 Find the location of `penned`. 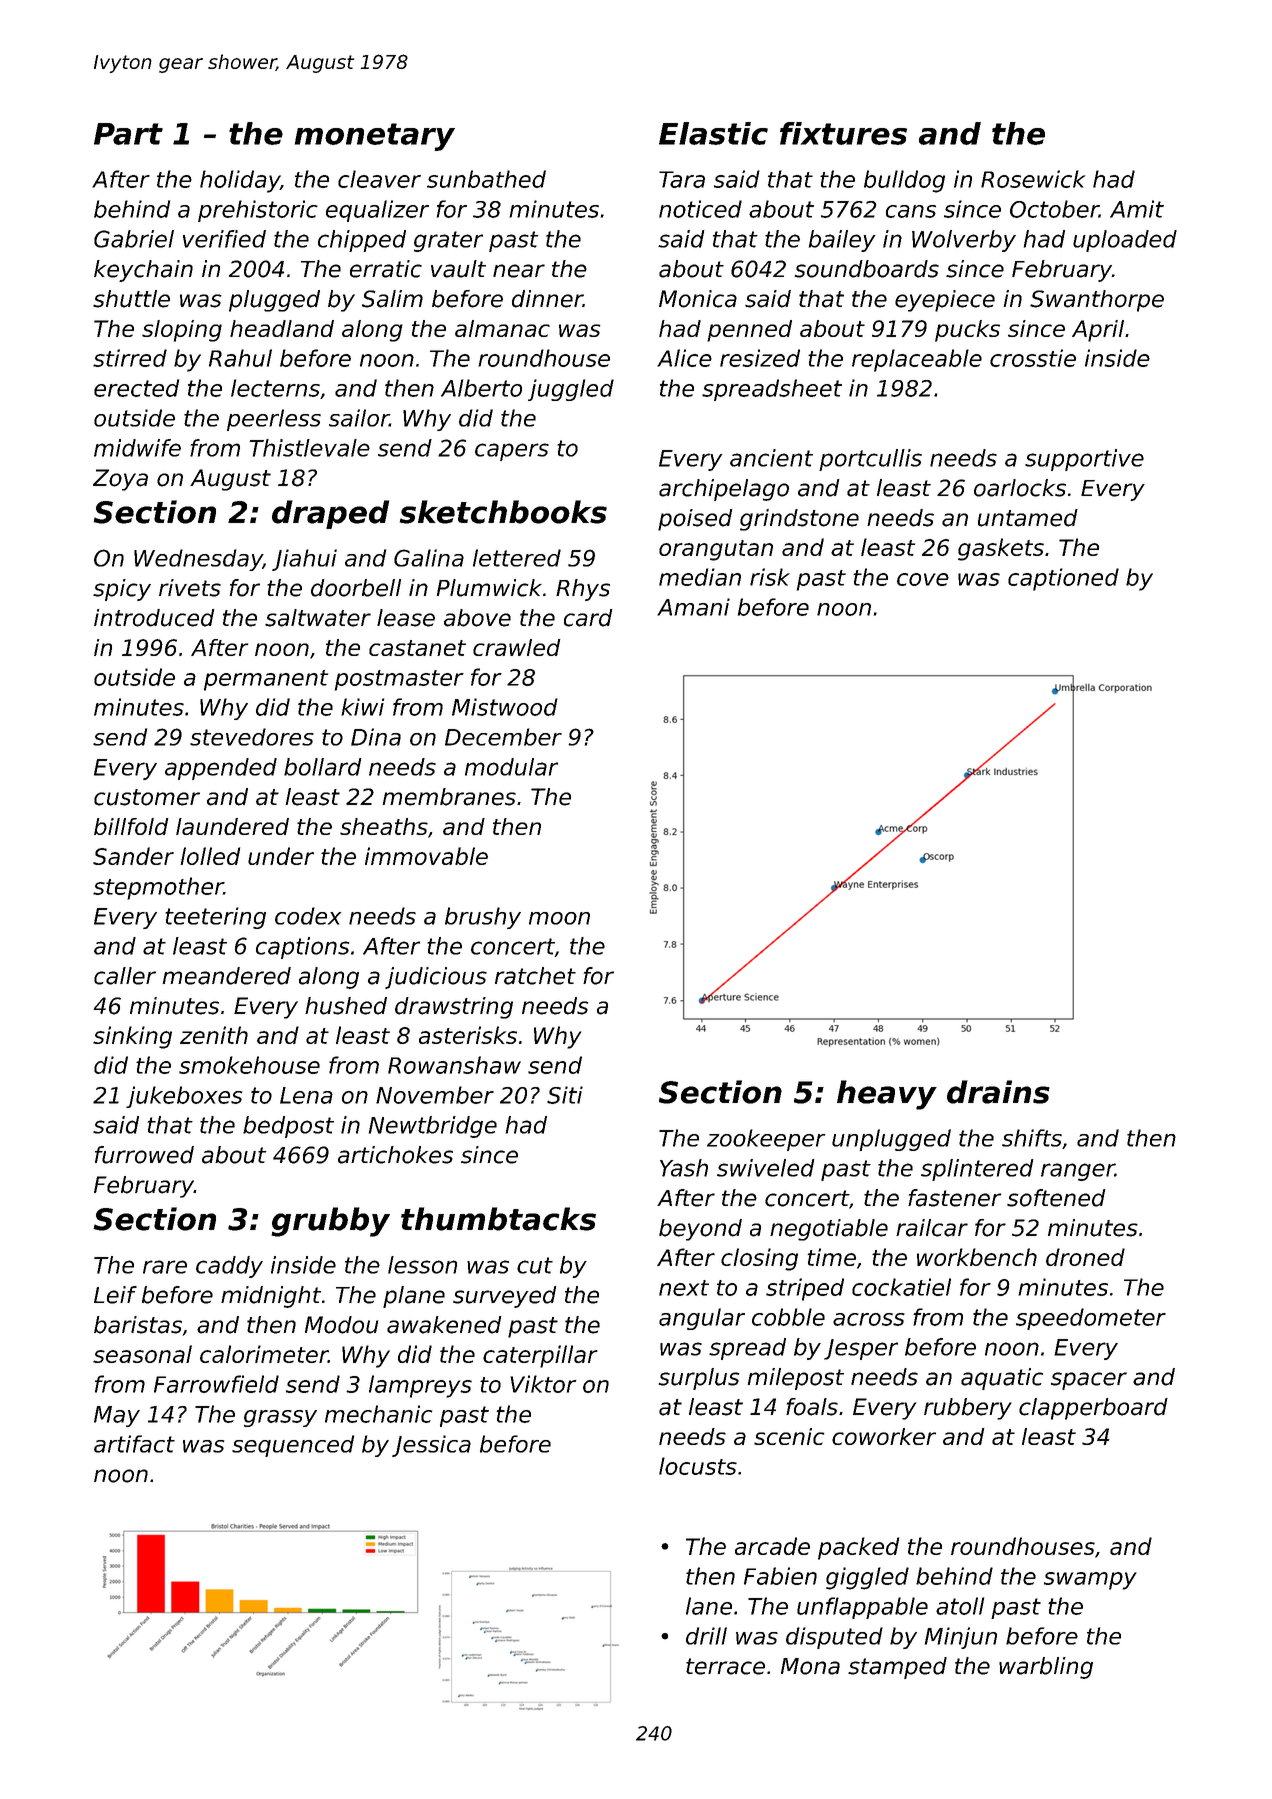

penned is located at coordinates (749, 331).
